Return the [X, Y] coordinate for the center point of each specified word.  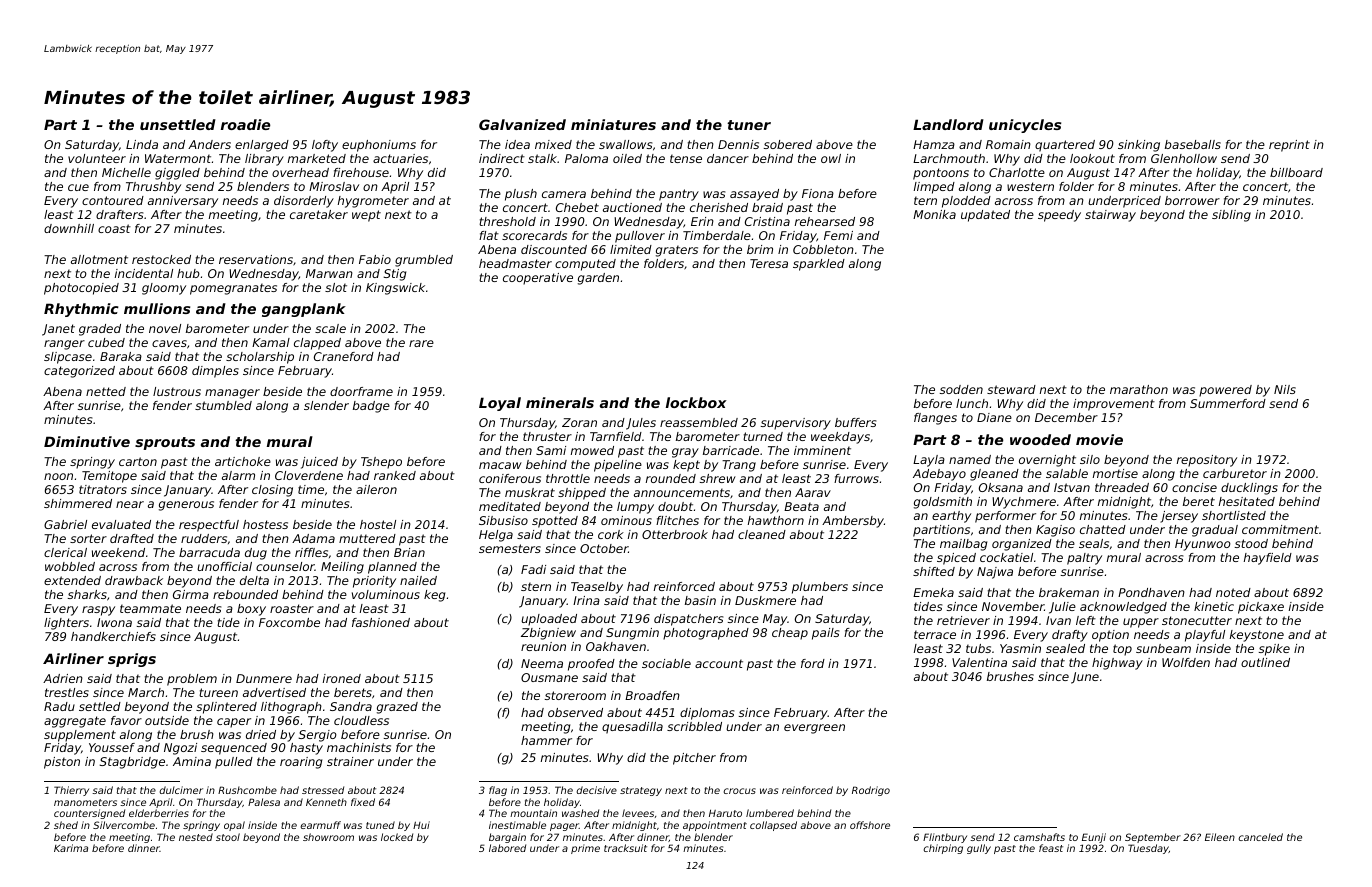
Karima [71, 848]
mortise [1115, 473]
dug [256, 554]
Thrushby [153, 188]
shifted [934, 571]
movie [1099, 439]
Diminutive [87, 441]
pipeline [618, 466]
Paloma [586, 158]
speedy [1059, 216]
